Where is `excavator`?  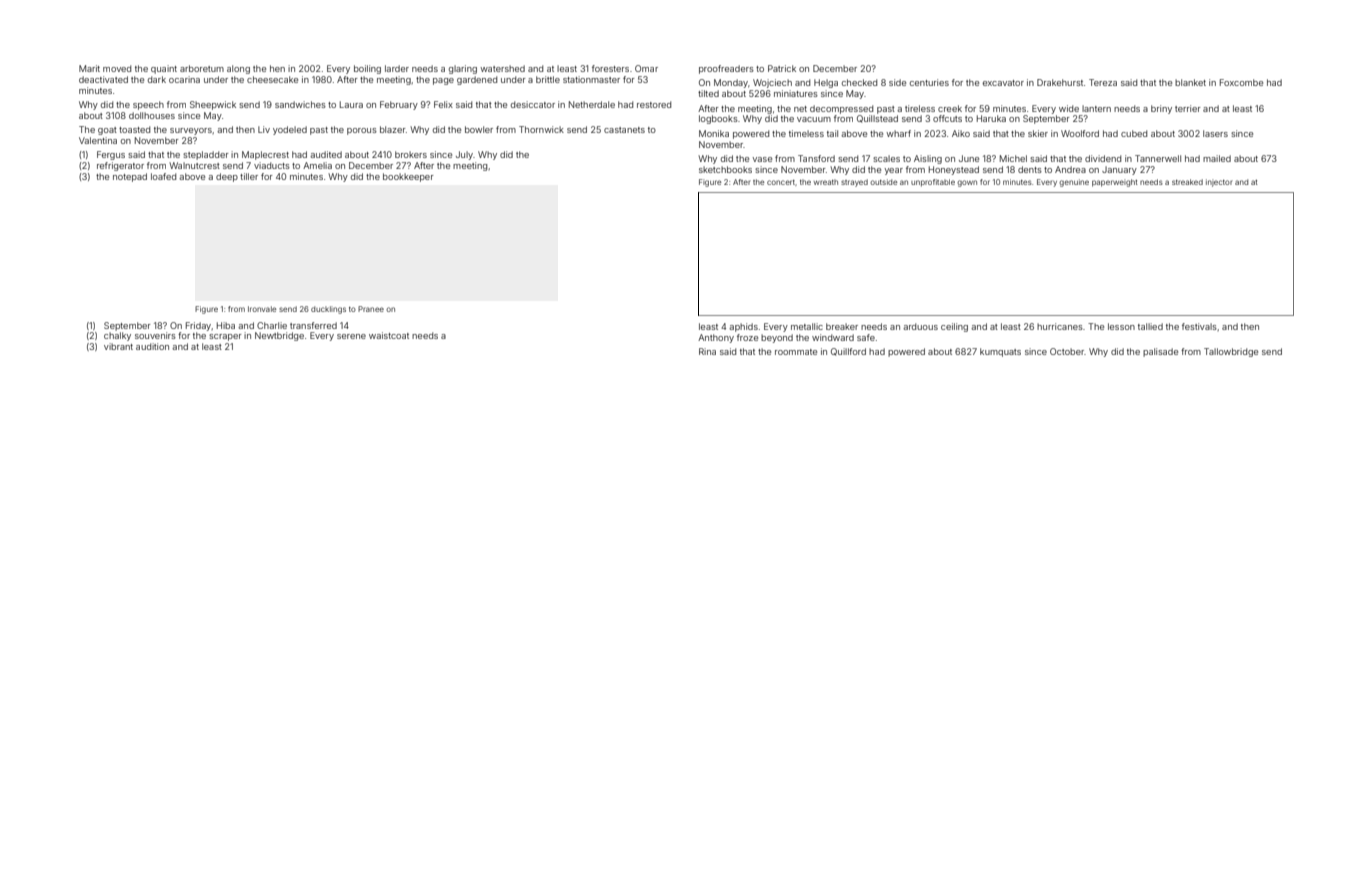 excavator is located at coordinates (1003, 83).
